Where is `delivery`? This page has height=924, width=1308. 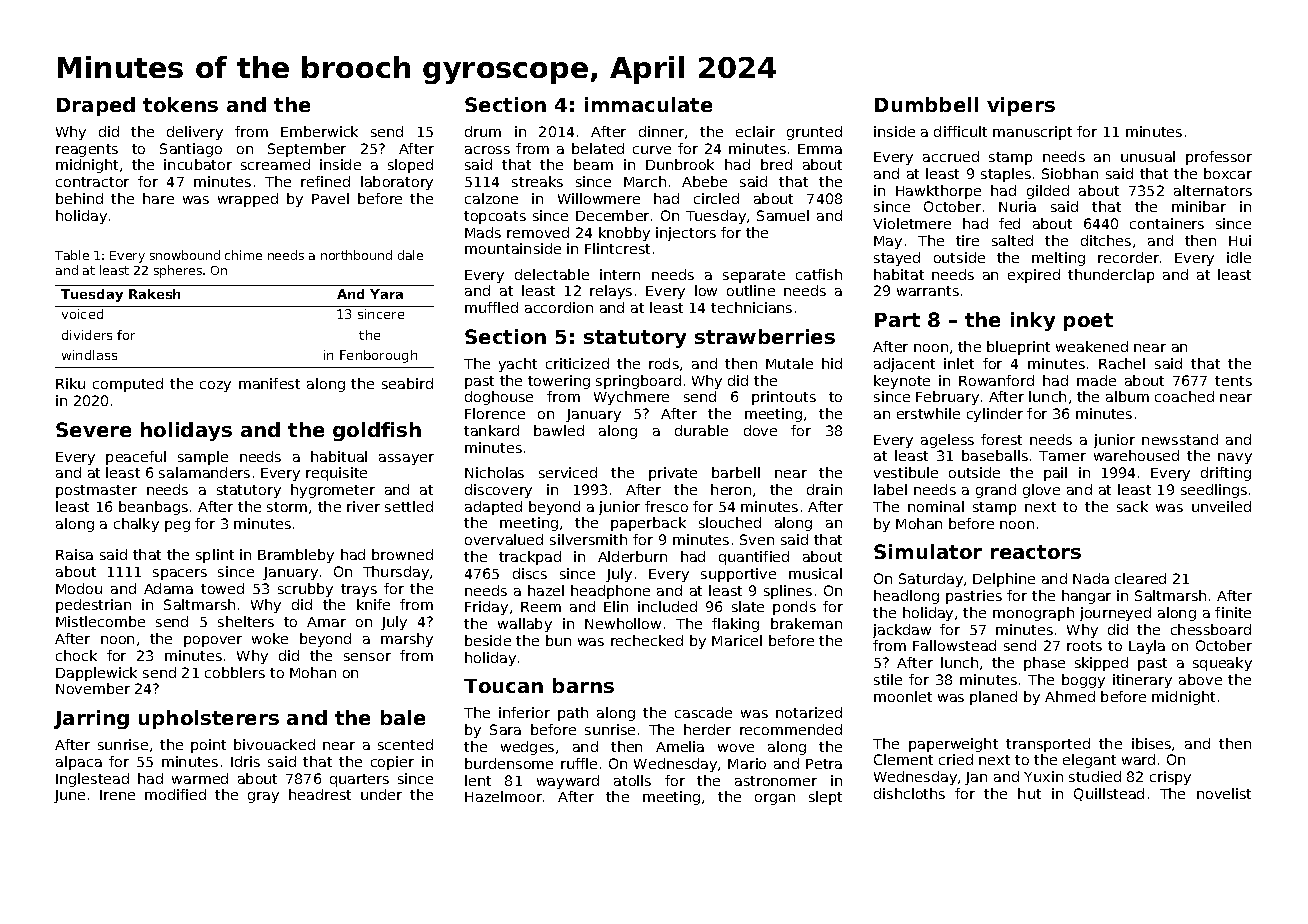
delivery is located at coordinates (195, 133).
